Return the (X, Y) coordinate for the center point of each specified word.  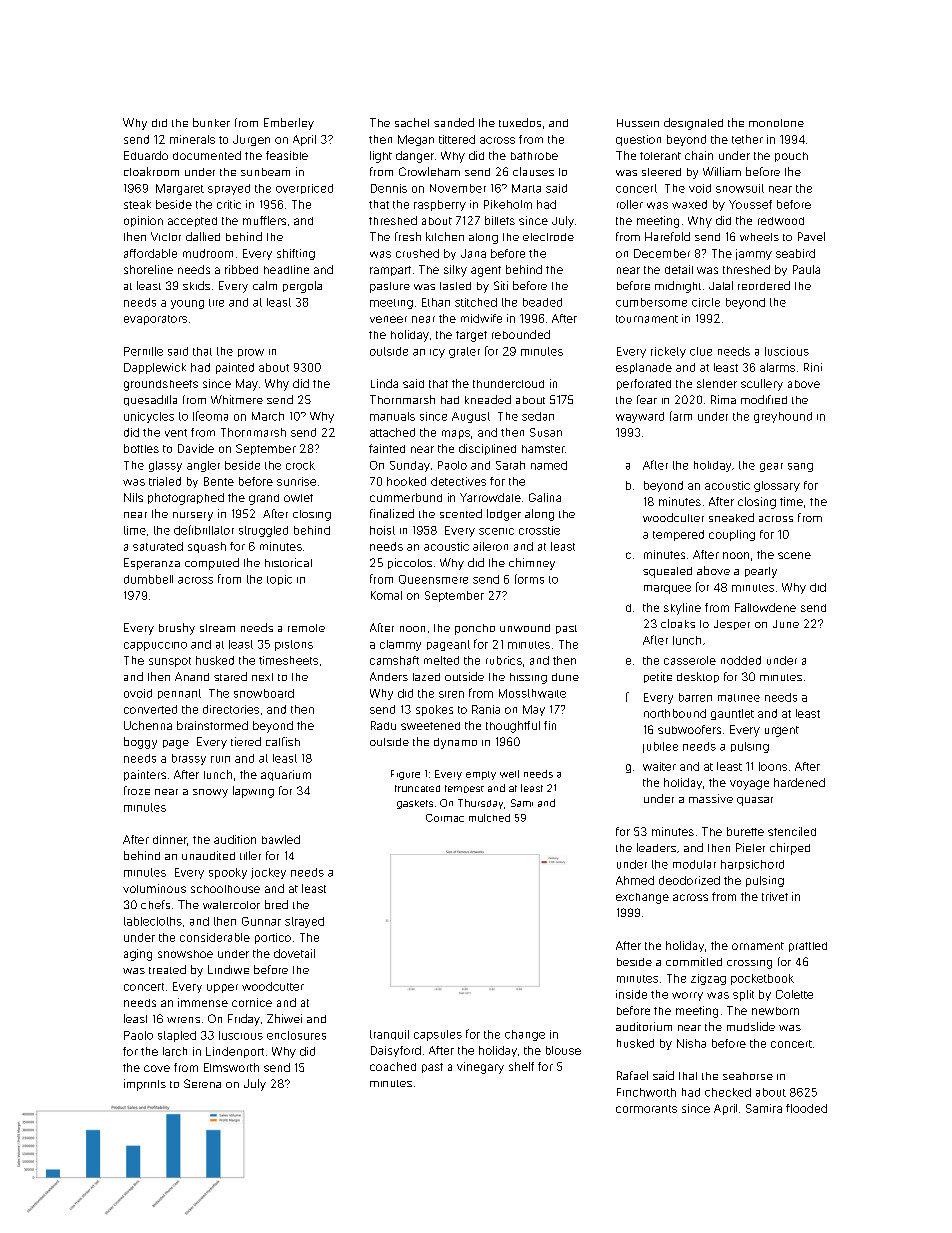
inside (631, 994)
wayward (640, 417)
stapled (177, 1036)
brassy (189, 759)
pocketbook (762, 979)
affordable (150, 253)
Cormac (445, 818)
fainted (387, 448)
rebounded (521, 334)
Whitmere (237, 399)
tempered (678, 535)
